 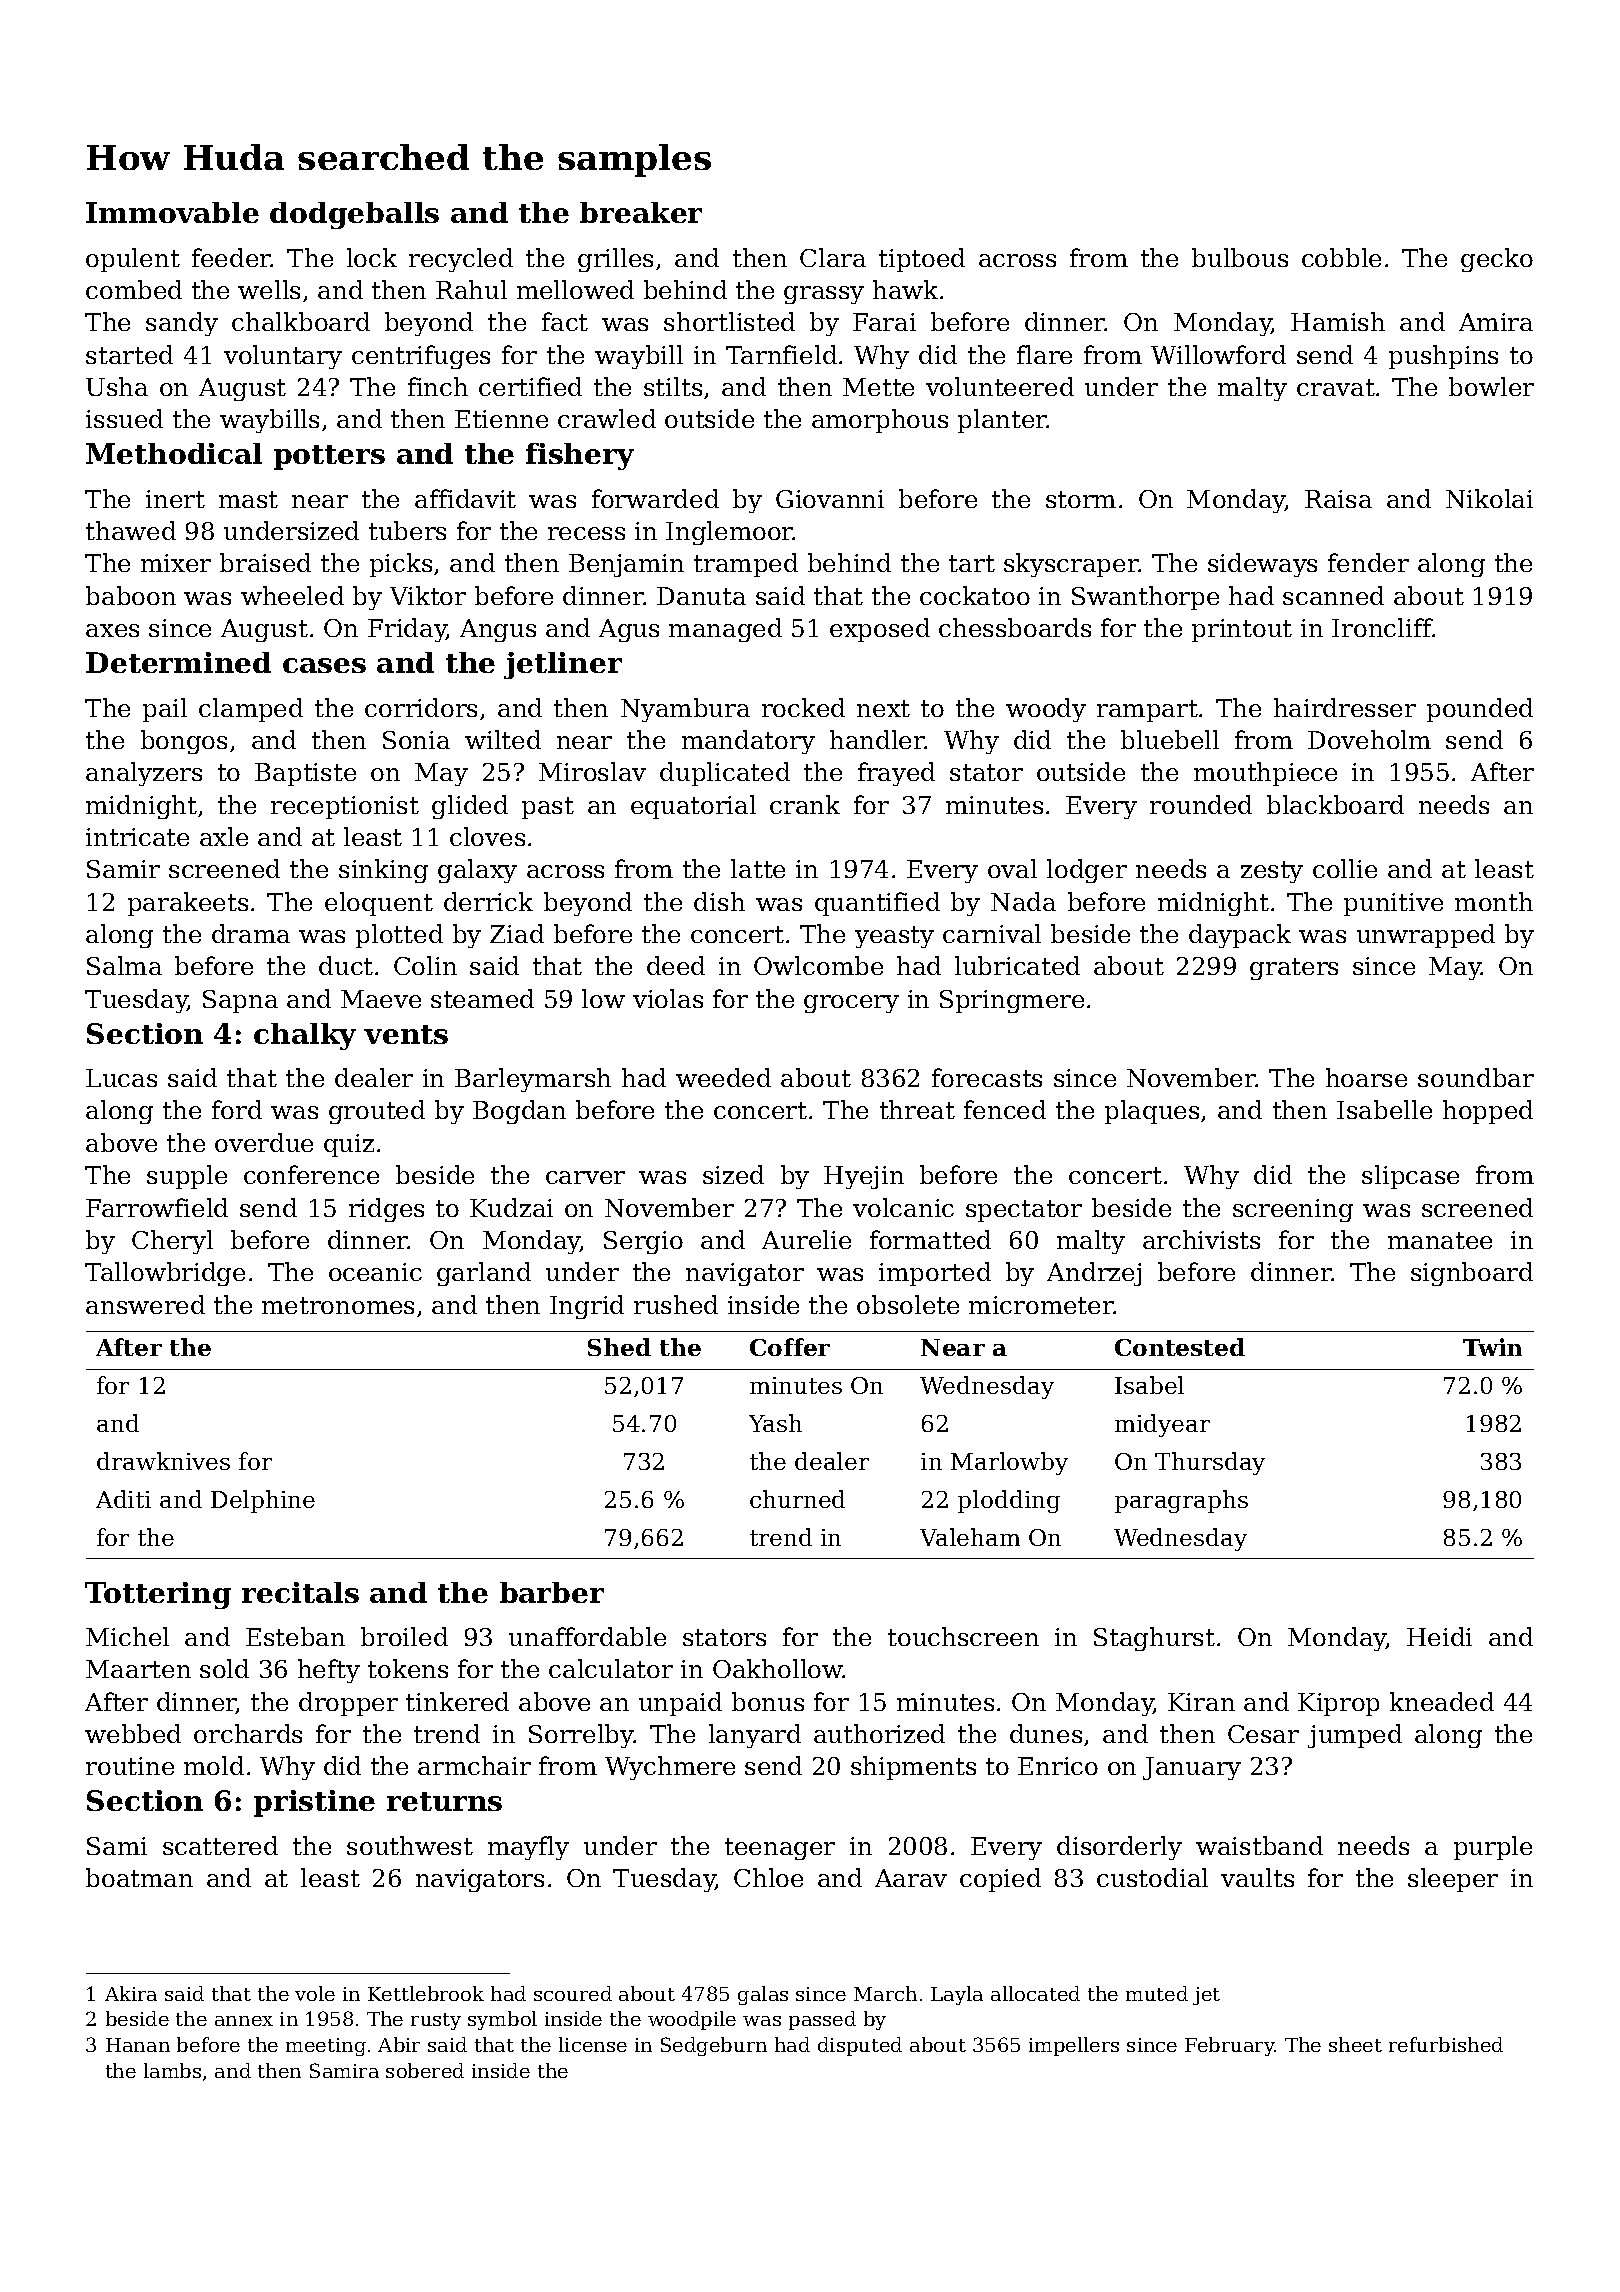 What do you see at coordinates (172, 212) in the page?
I see `Immovable` at bounding box center [172, 212].
